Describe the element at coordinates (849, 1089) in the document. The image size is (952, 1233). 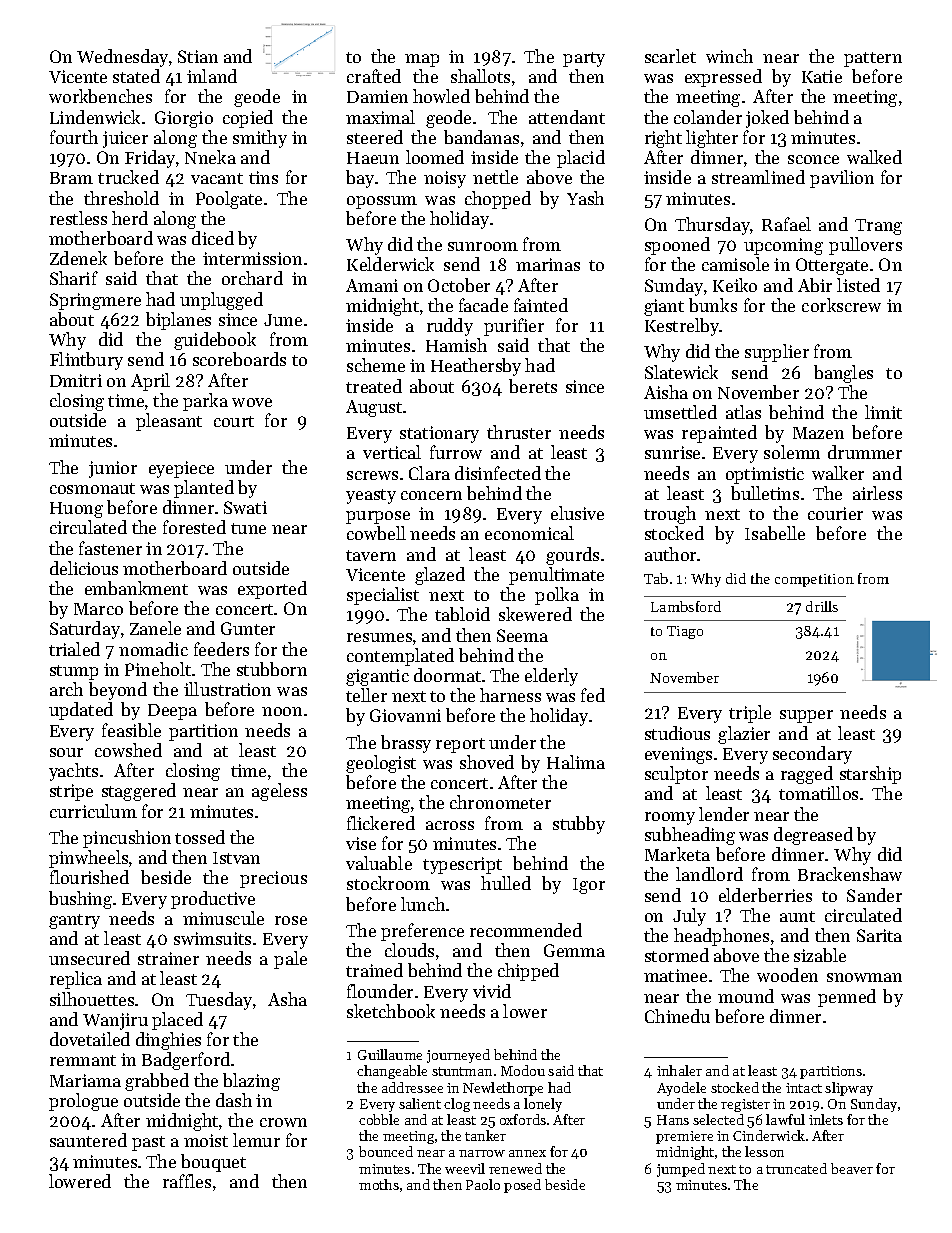
I see `slipway` at that location.
